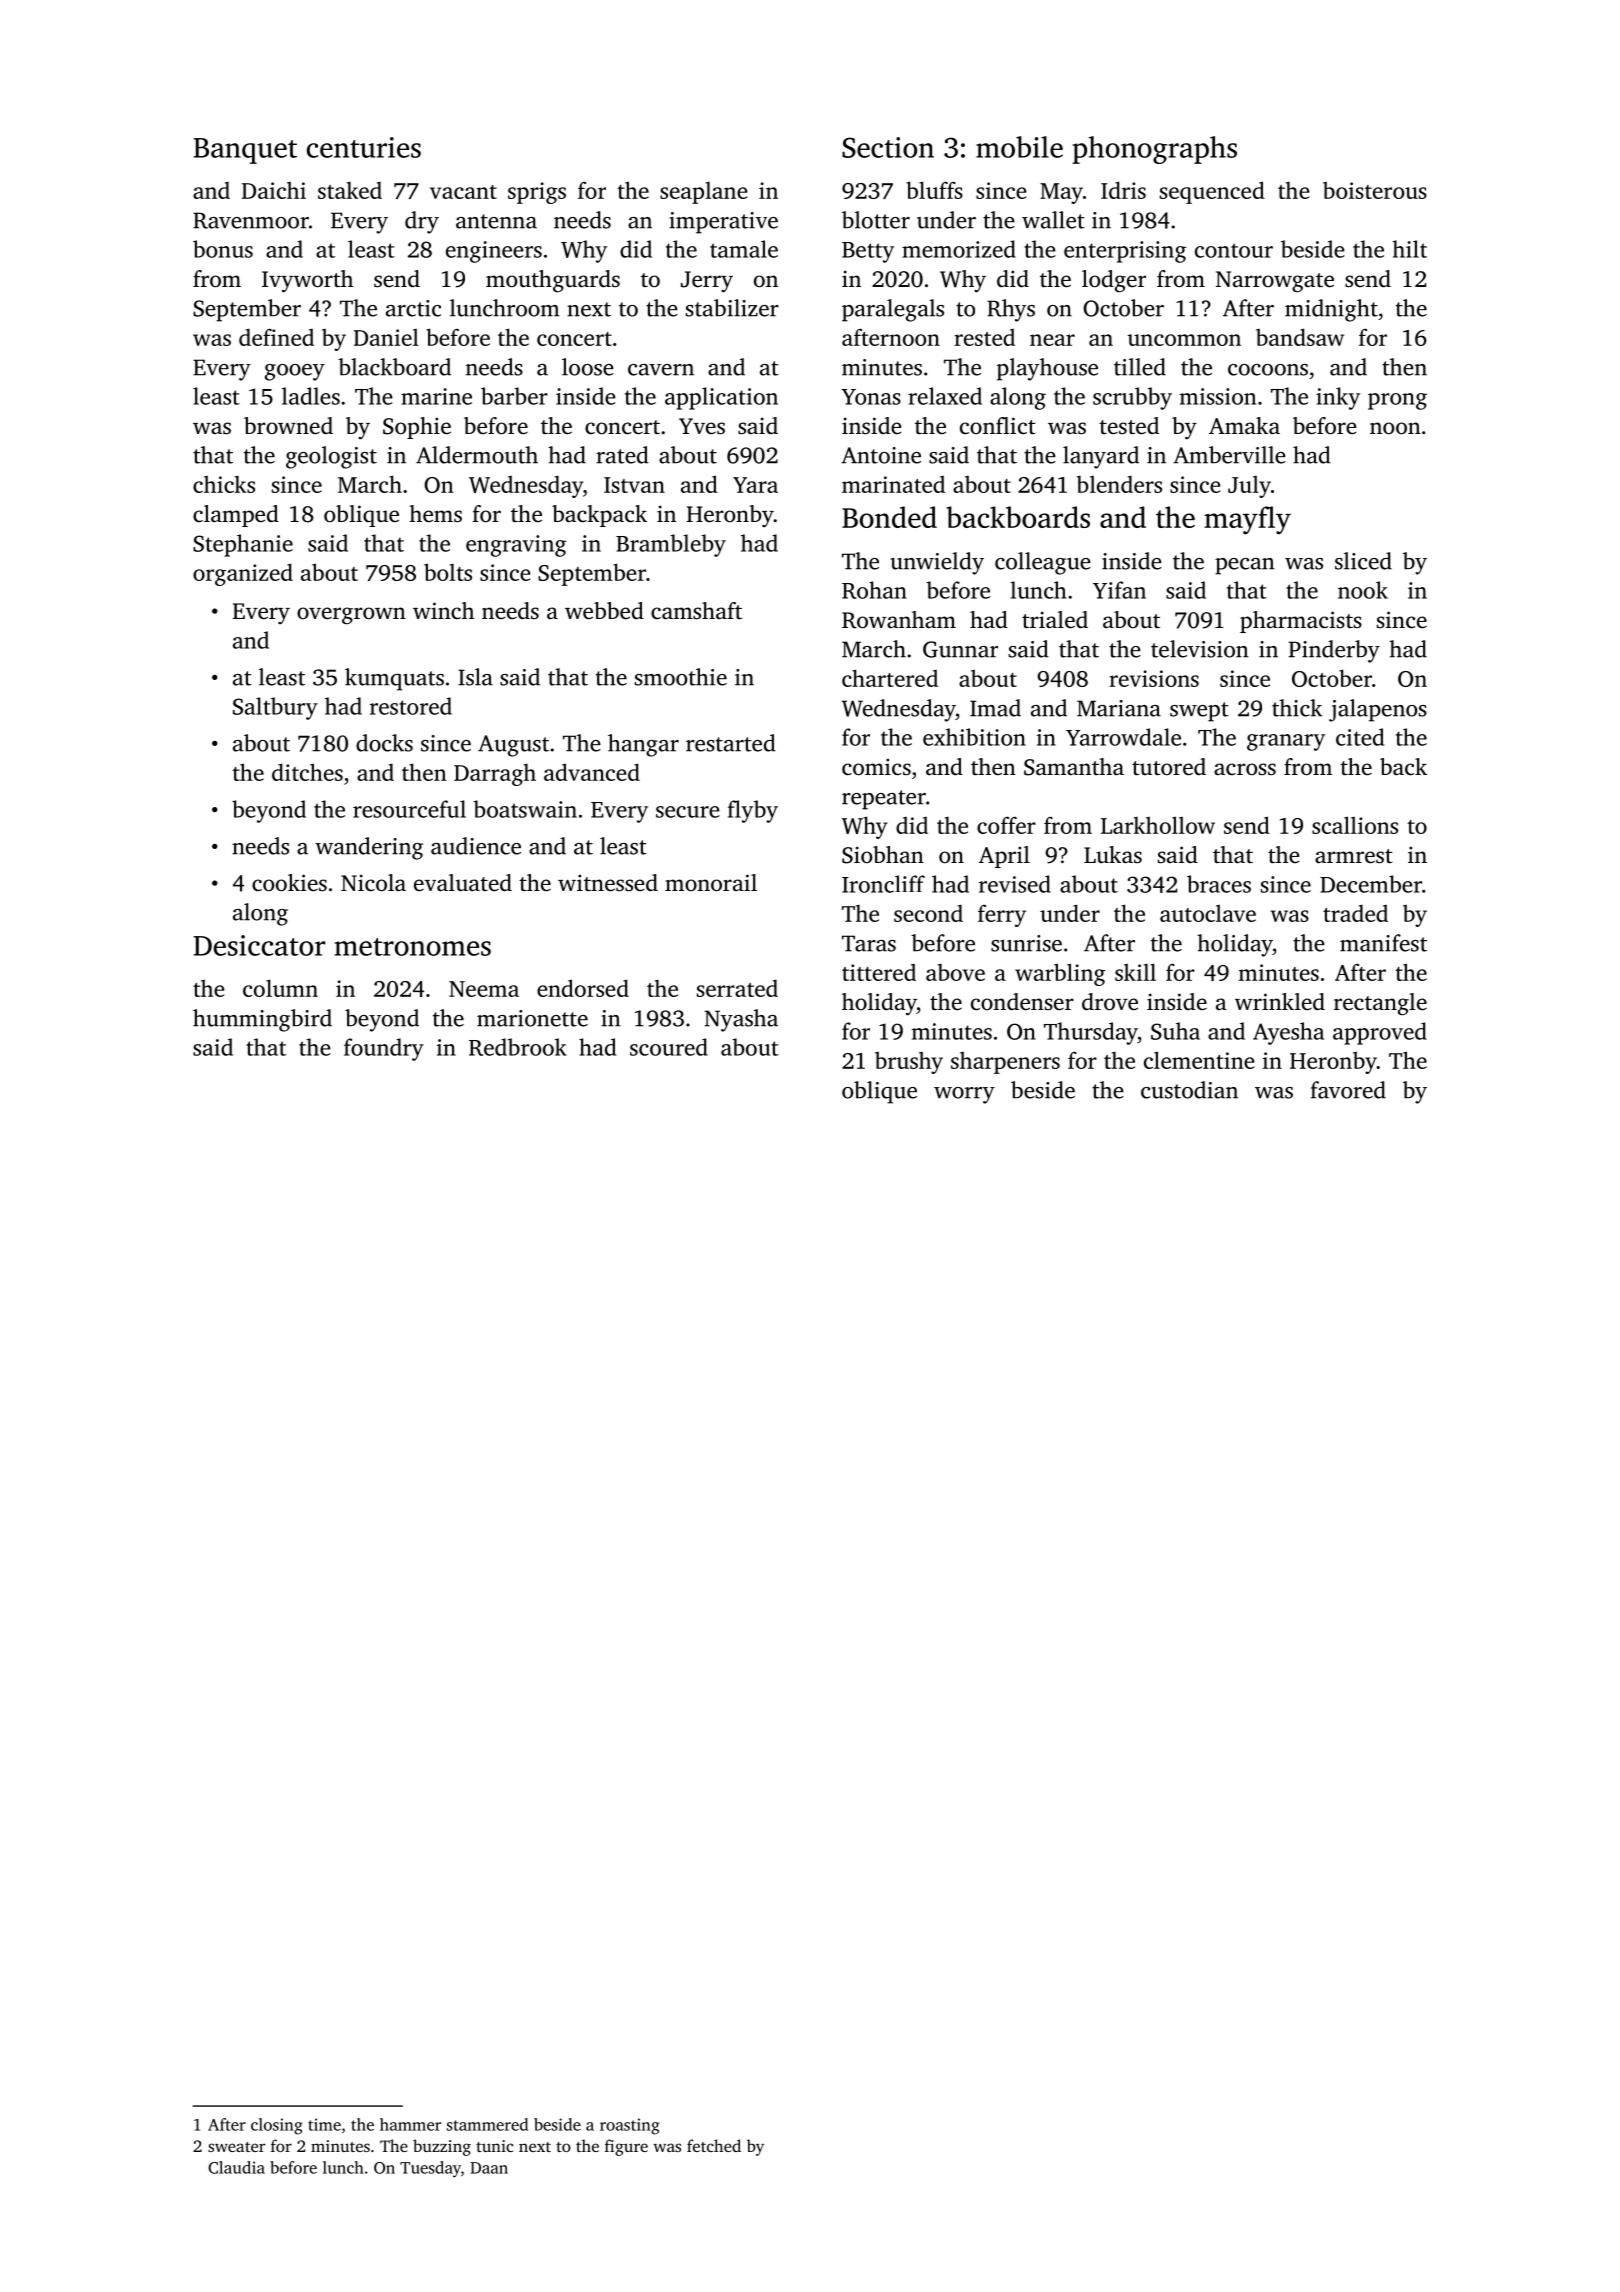 The height and width of the screenshot is (2292, 1620). What do you see at coordinates (1135, 972) in the screenshot?
I see `skill` at bounding box center [1135, 972].
